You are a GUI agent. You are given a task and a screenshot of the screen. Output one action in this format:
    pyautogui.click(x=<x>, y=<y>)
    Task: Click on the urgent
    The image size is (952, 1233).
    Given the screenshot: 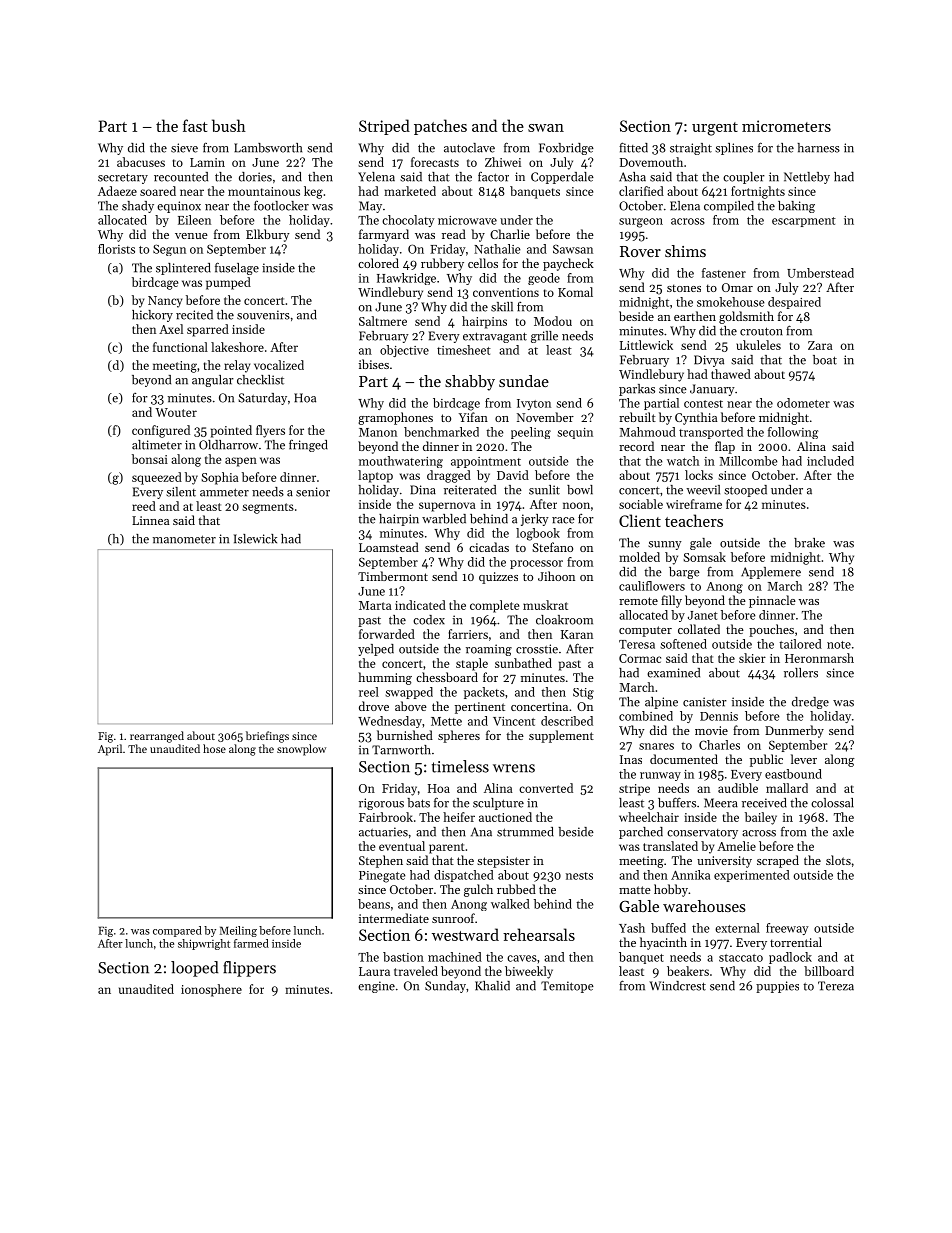 What is the action you would take?
    pyautogui.click(x=715, y=129)
